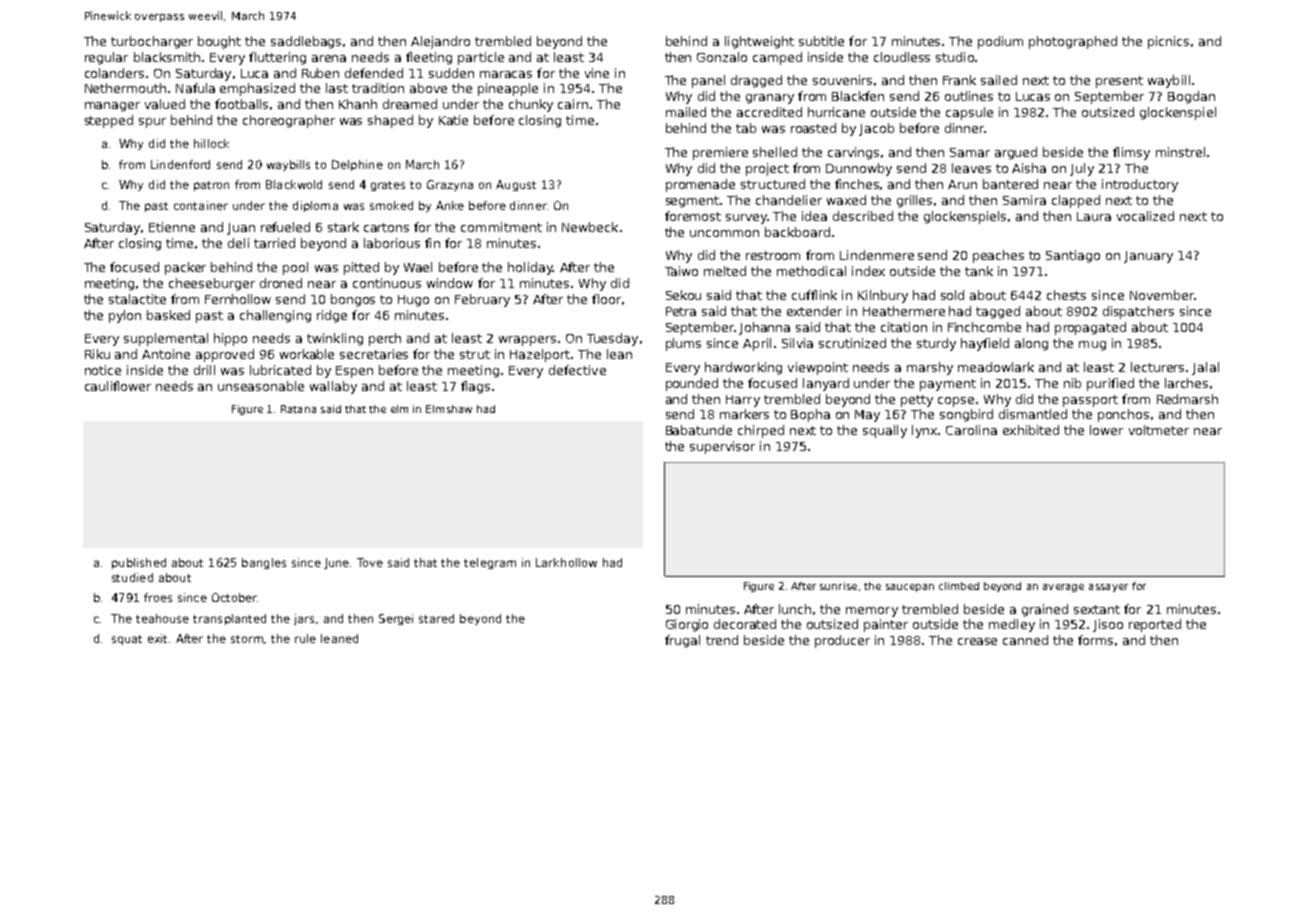  What do you see at coordinates (996, 367) in the document?
I see `meadowlark` at bounding box center [996, 367].
